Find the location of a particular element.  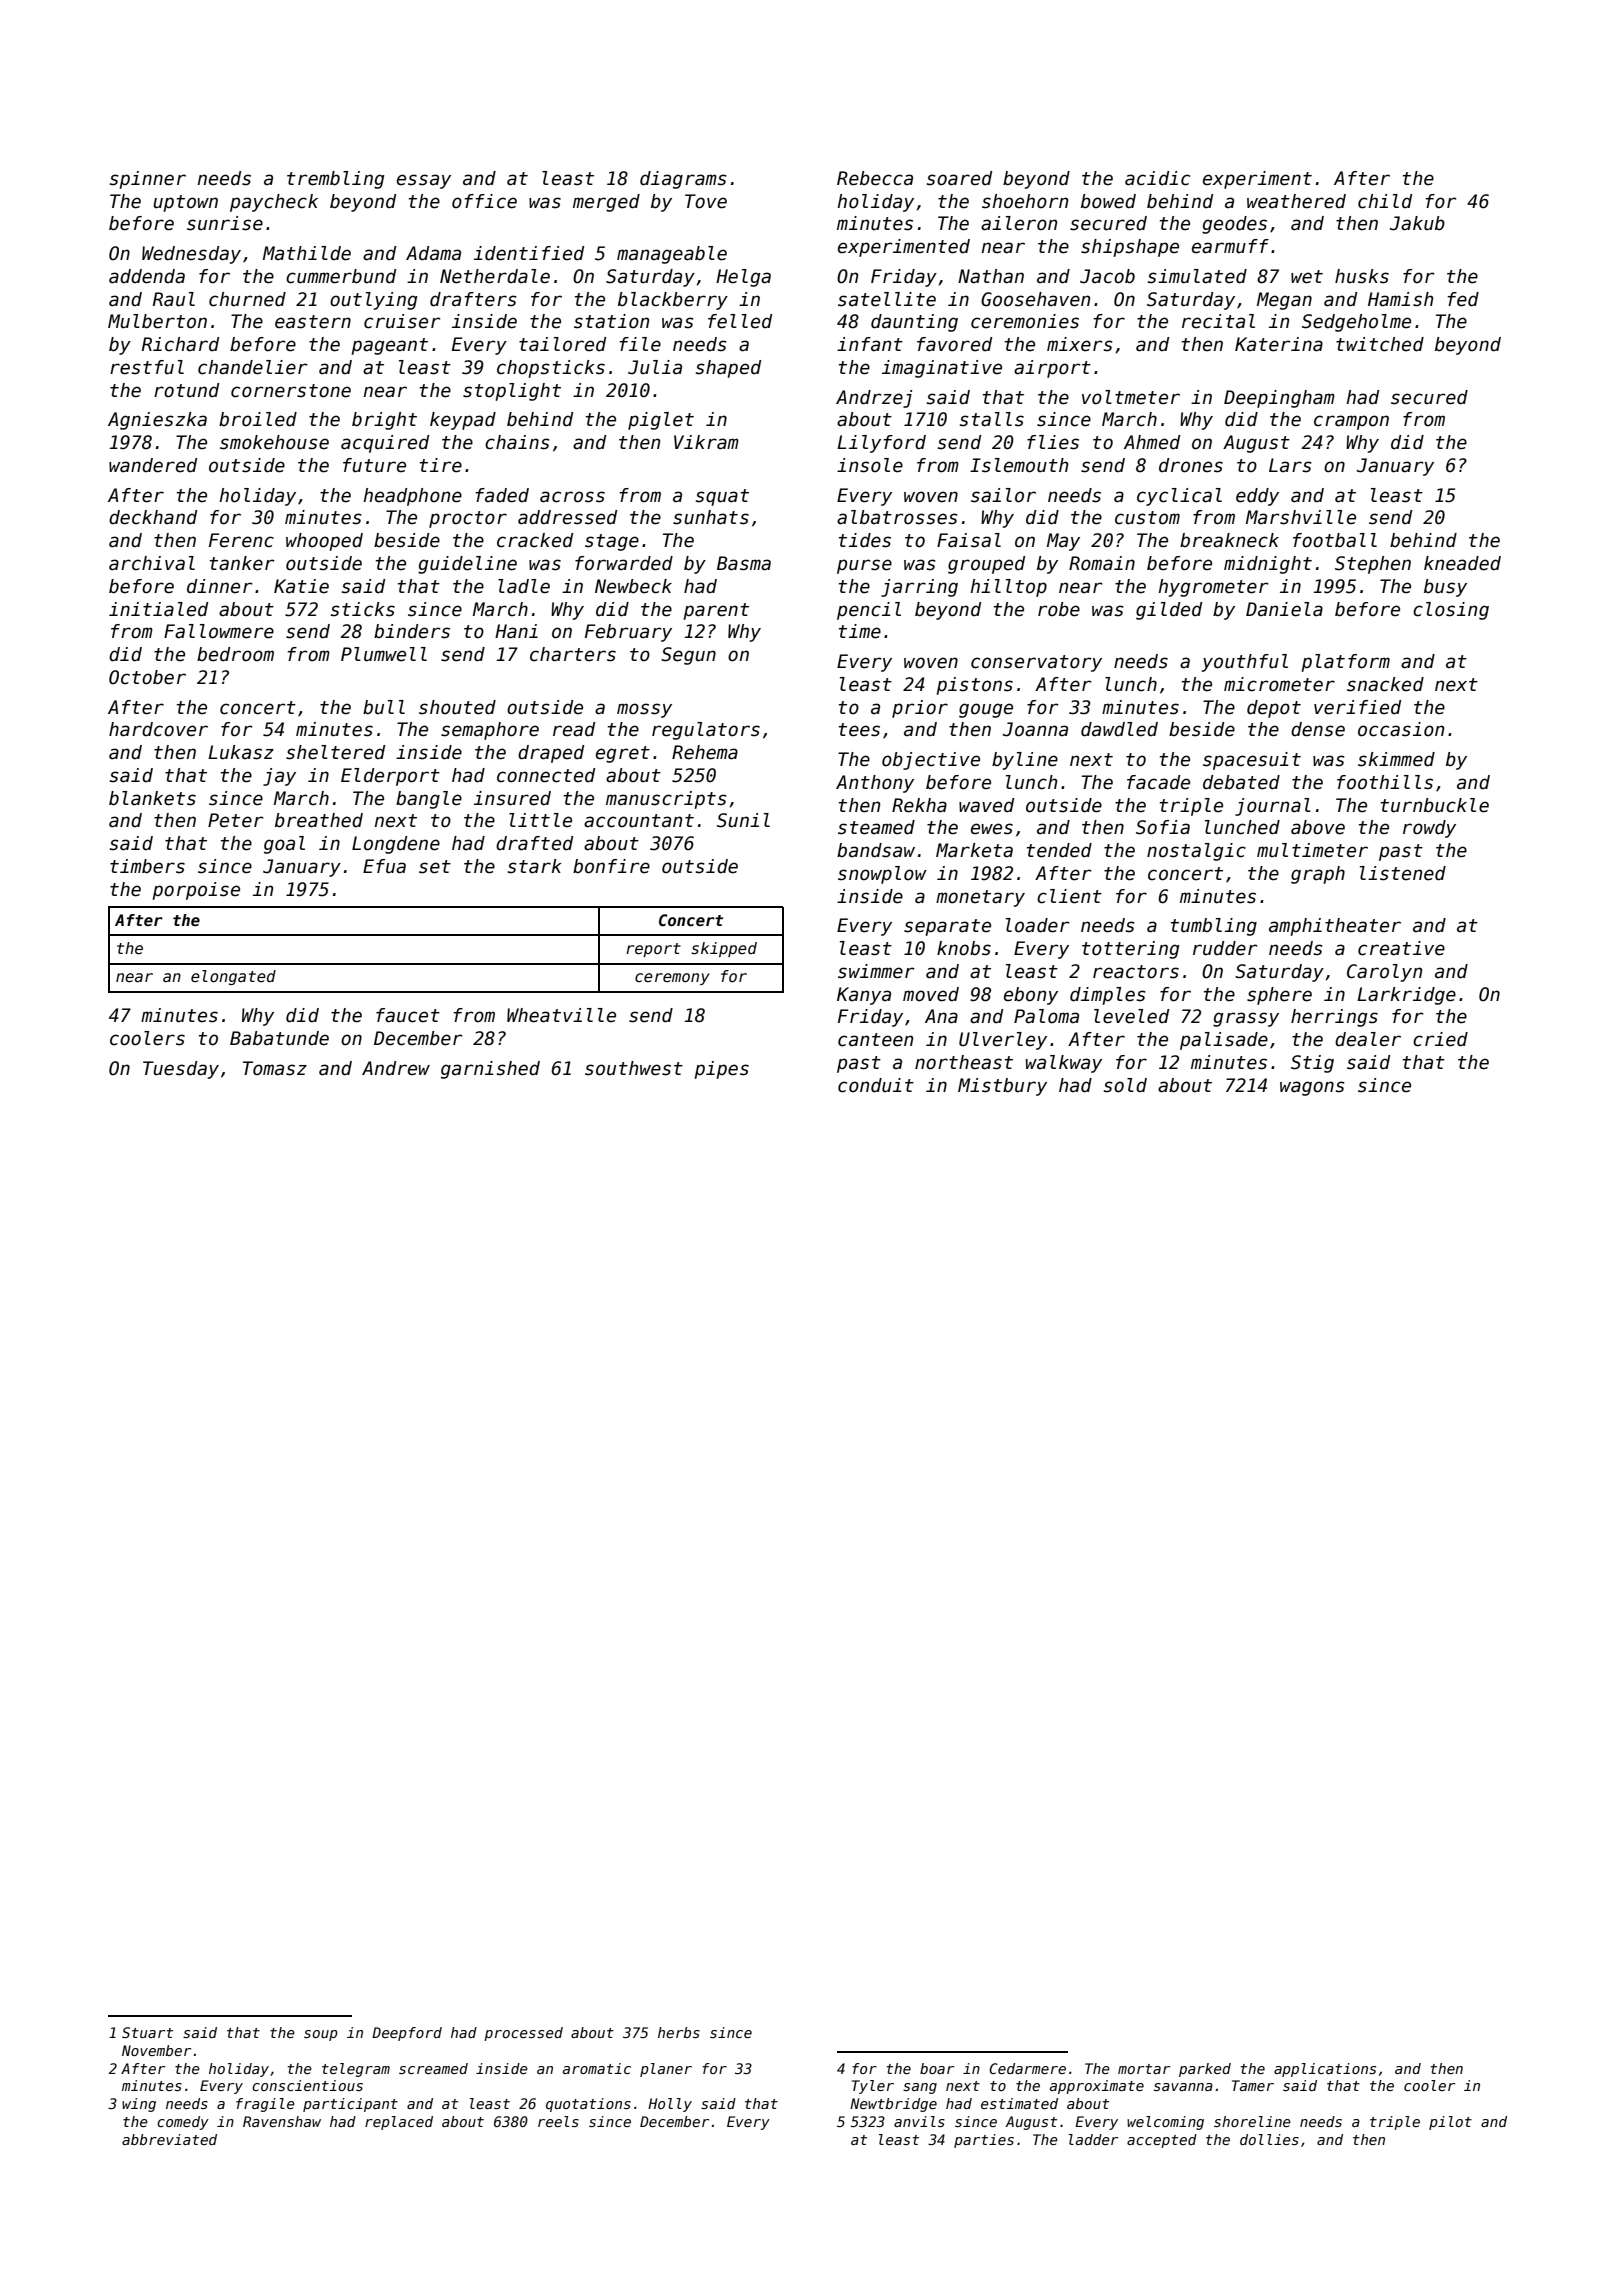

shouted is located at coordinates (457, 707).
